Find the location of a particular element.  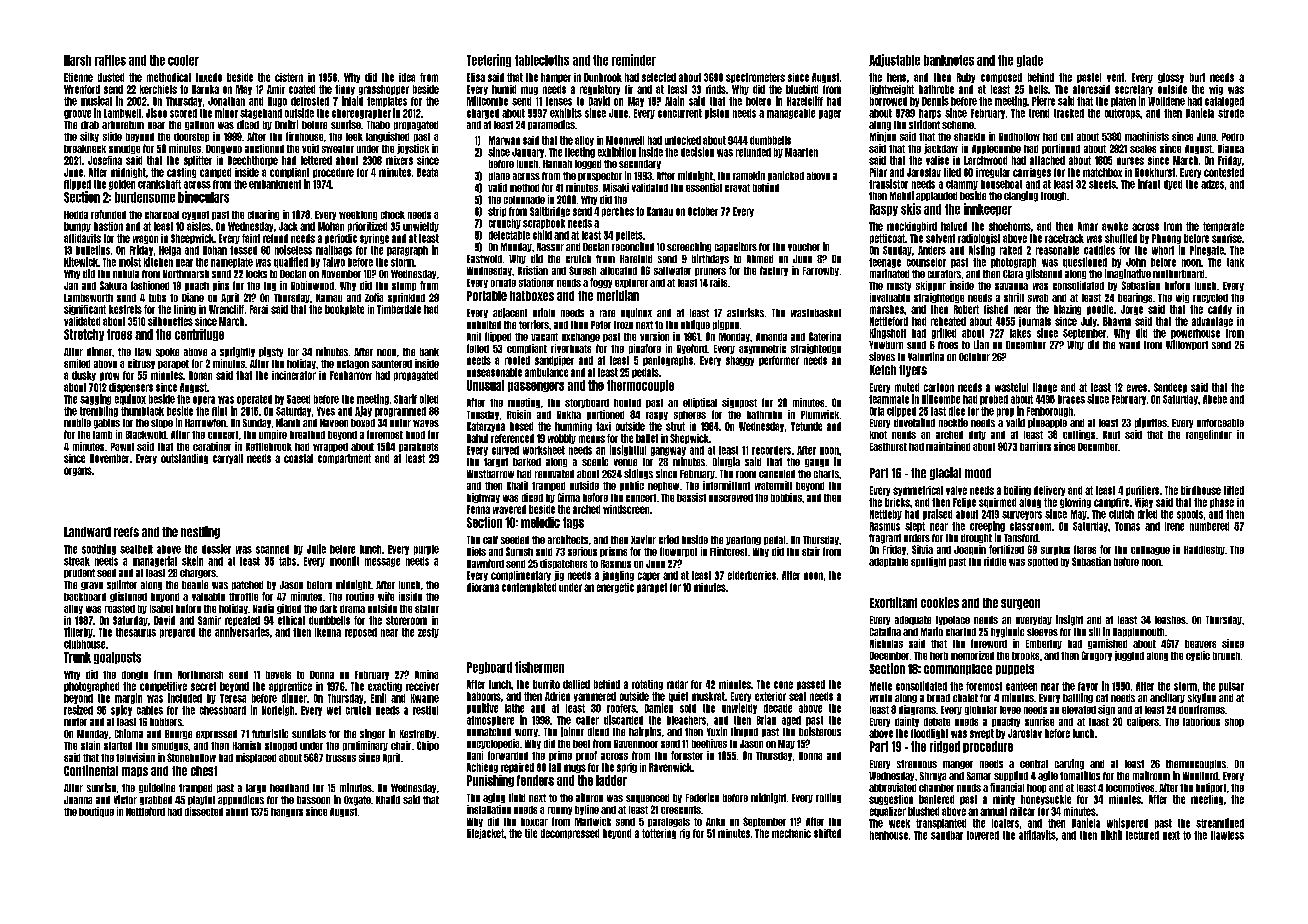

reminder is located at coordinates (634, 60).
